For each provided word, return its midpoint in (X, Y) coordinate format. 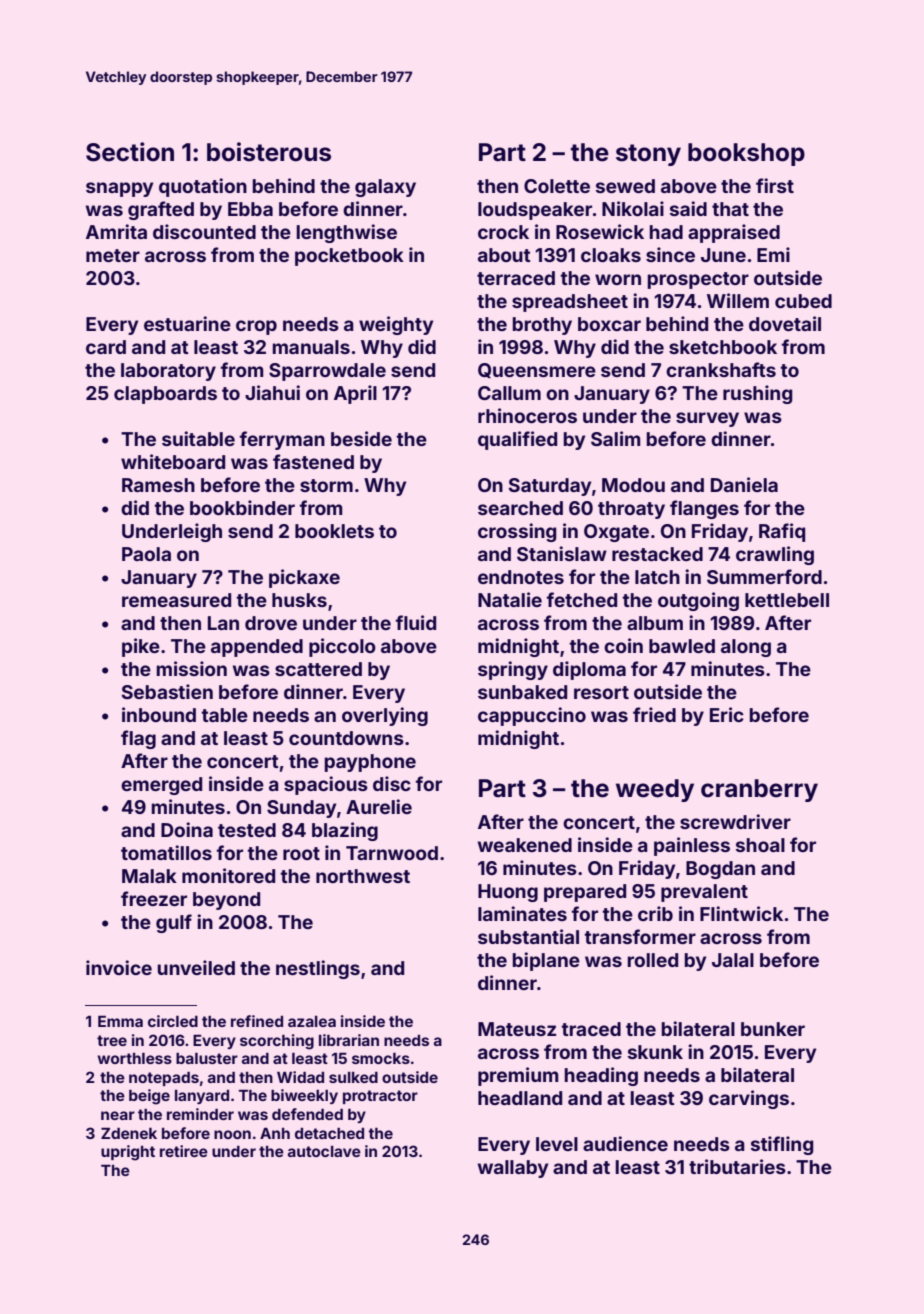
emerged (161, 786)
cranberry (759, 790)
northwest (363, 876)
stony (648, 155)
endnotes (521, 577)
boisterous (269, 152)
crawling (775, 555)
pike (141, 647)
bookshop (746, 154)
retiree (184, 1151)
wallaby (513, 1169)
